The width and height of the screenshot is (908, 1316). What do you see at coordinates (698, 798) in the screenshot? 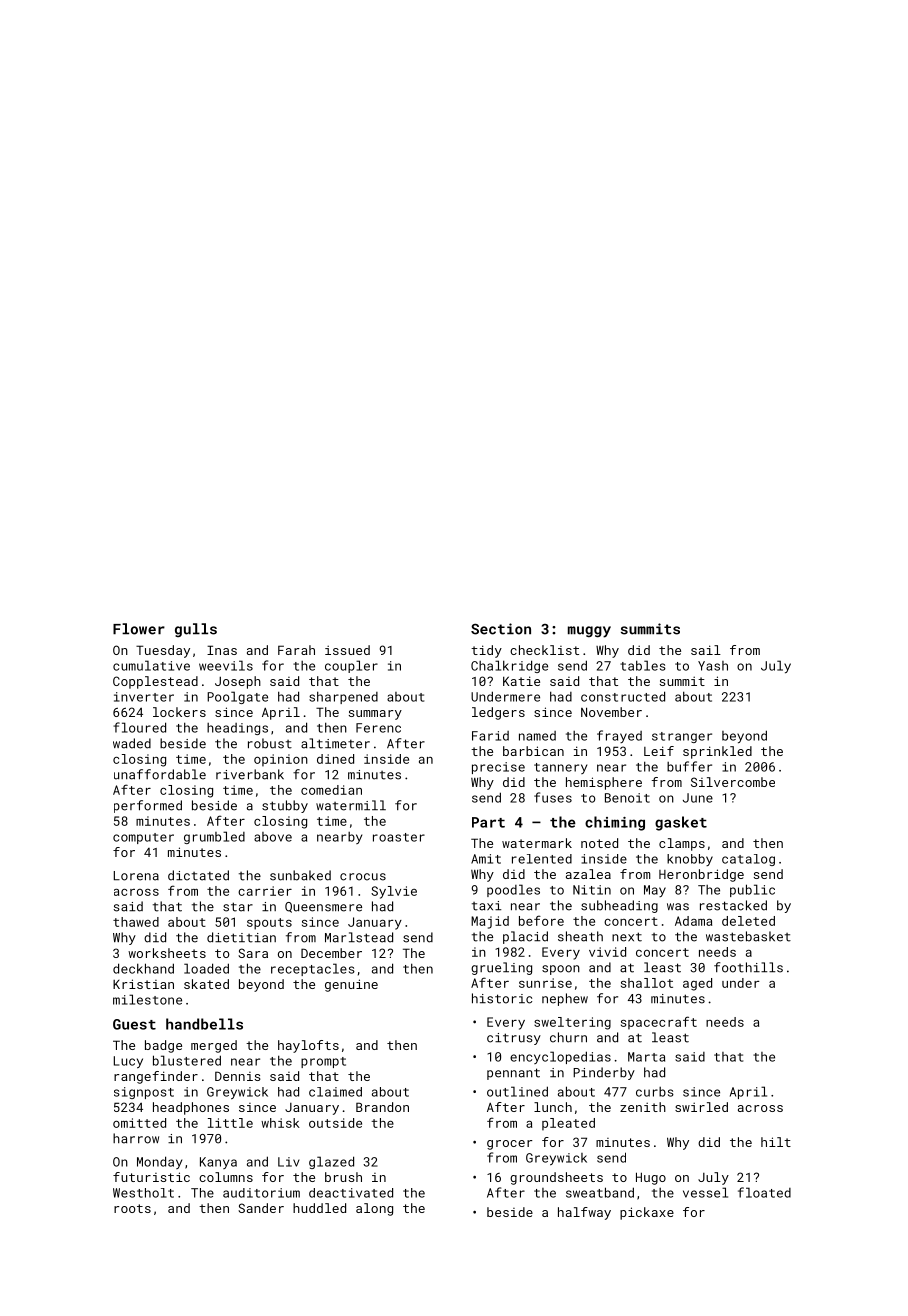
I see `June` at bounding box center [698, 798].
